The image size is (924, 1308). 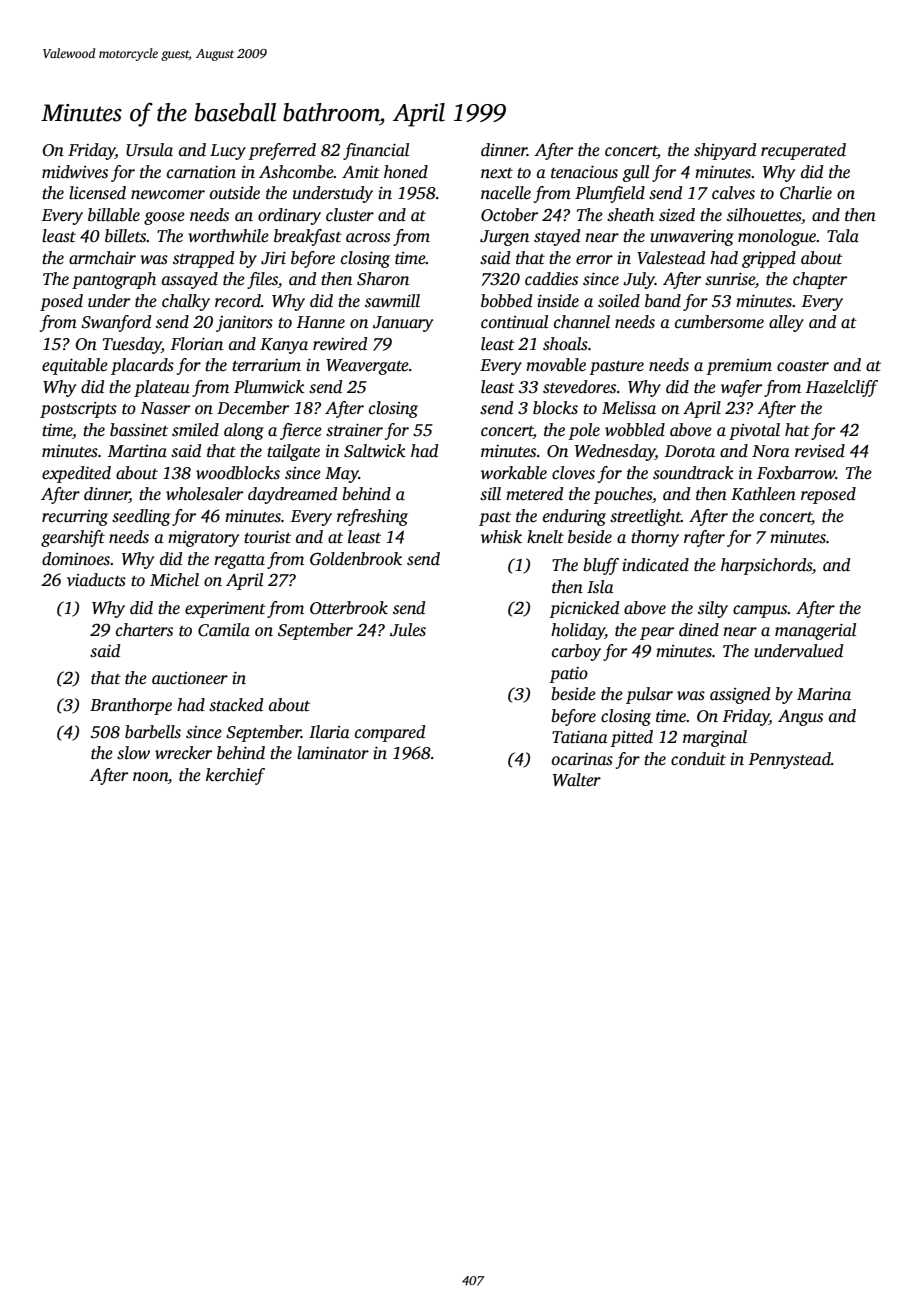 What do you see at coordinates (114, 280) in the document?
I see `pantograph` at bounding box center [114, 280].
